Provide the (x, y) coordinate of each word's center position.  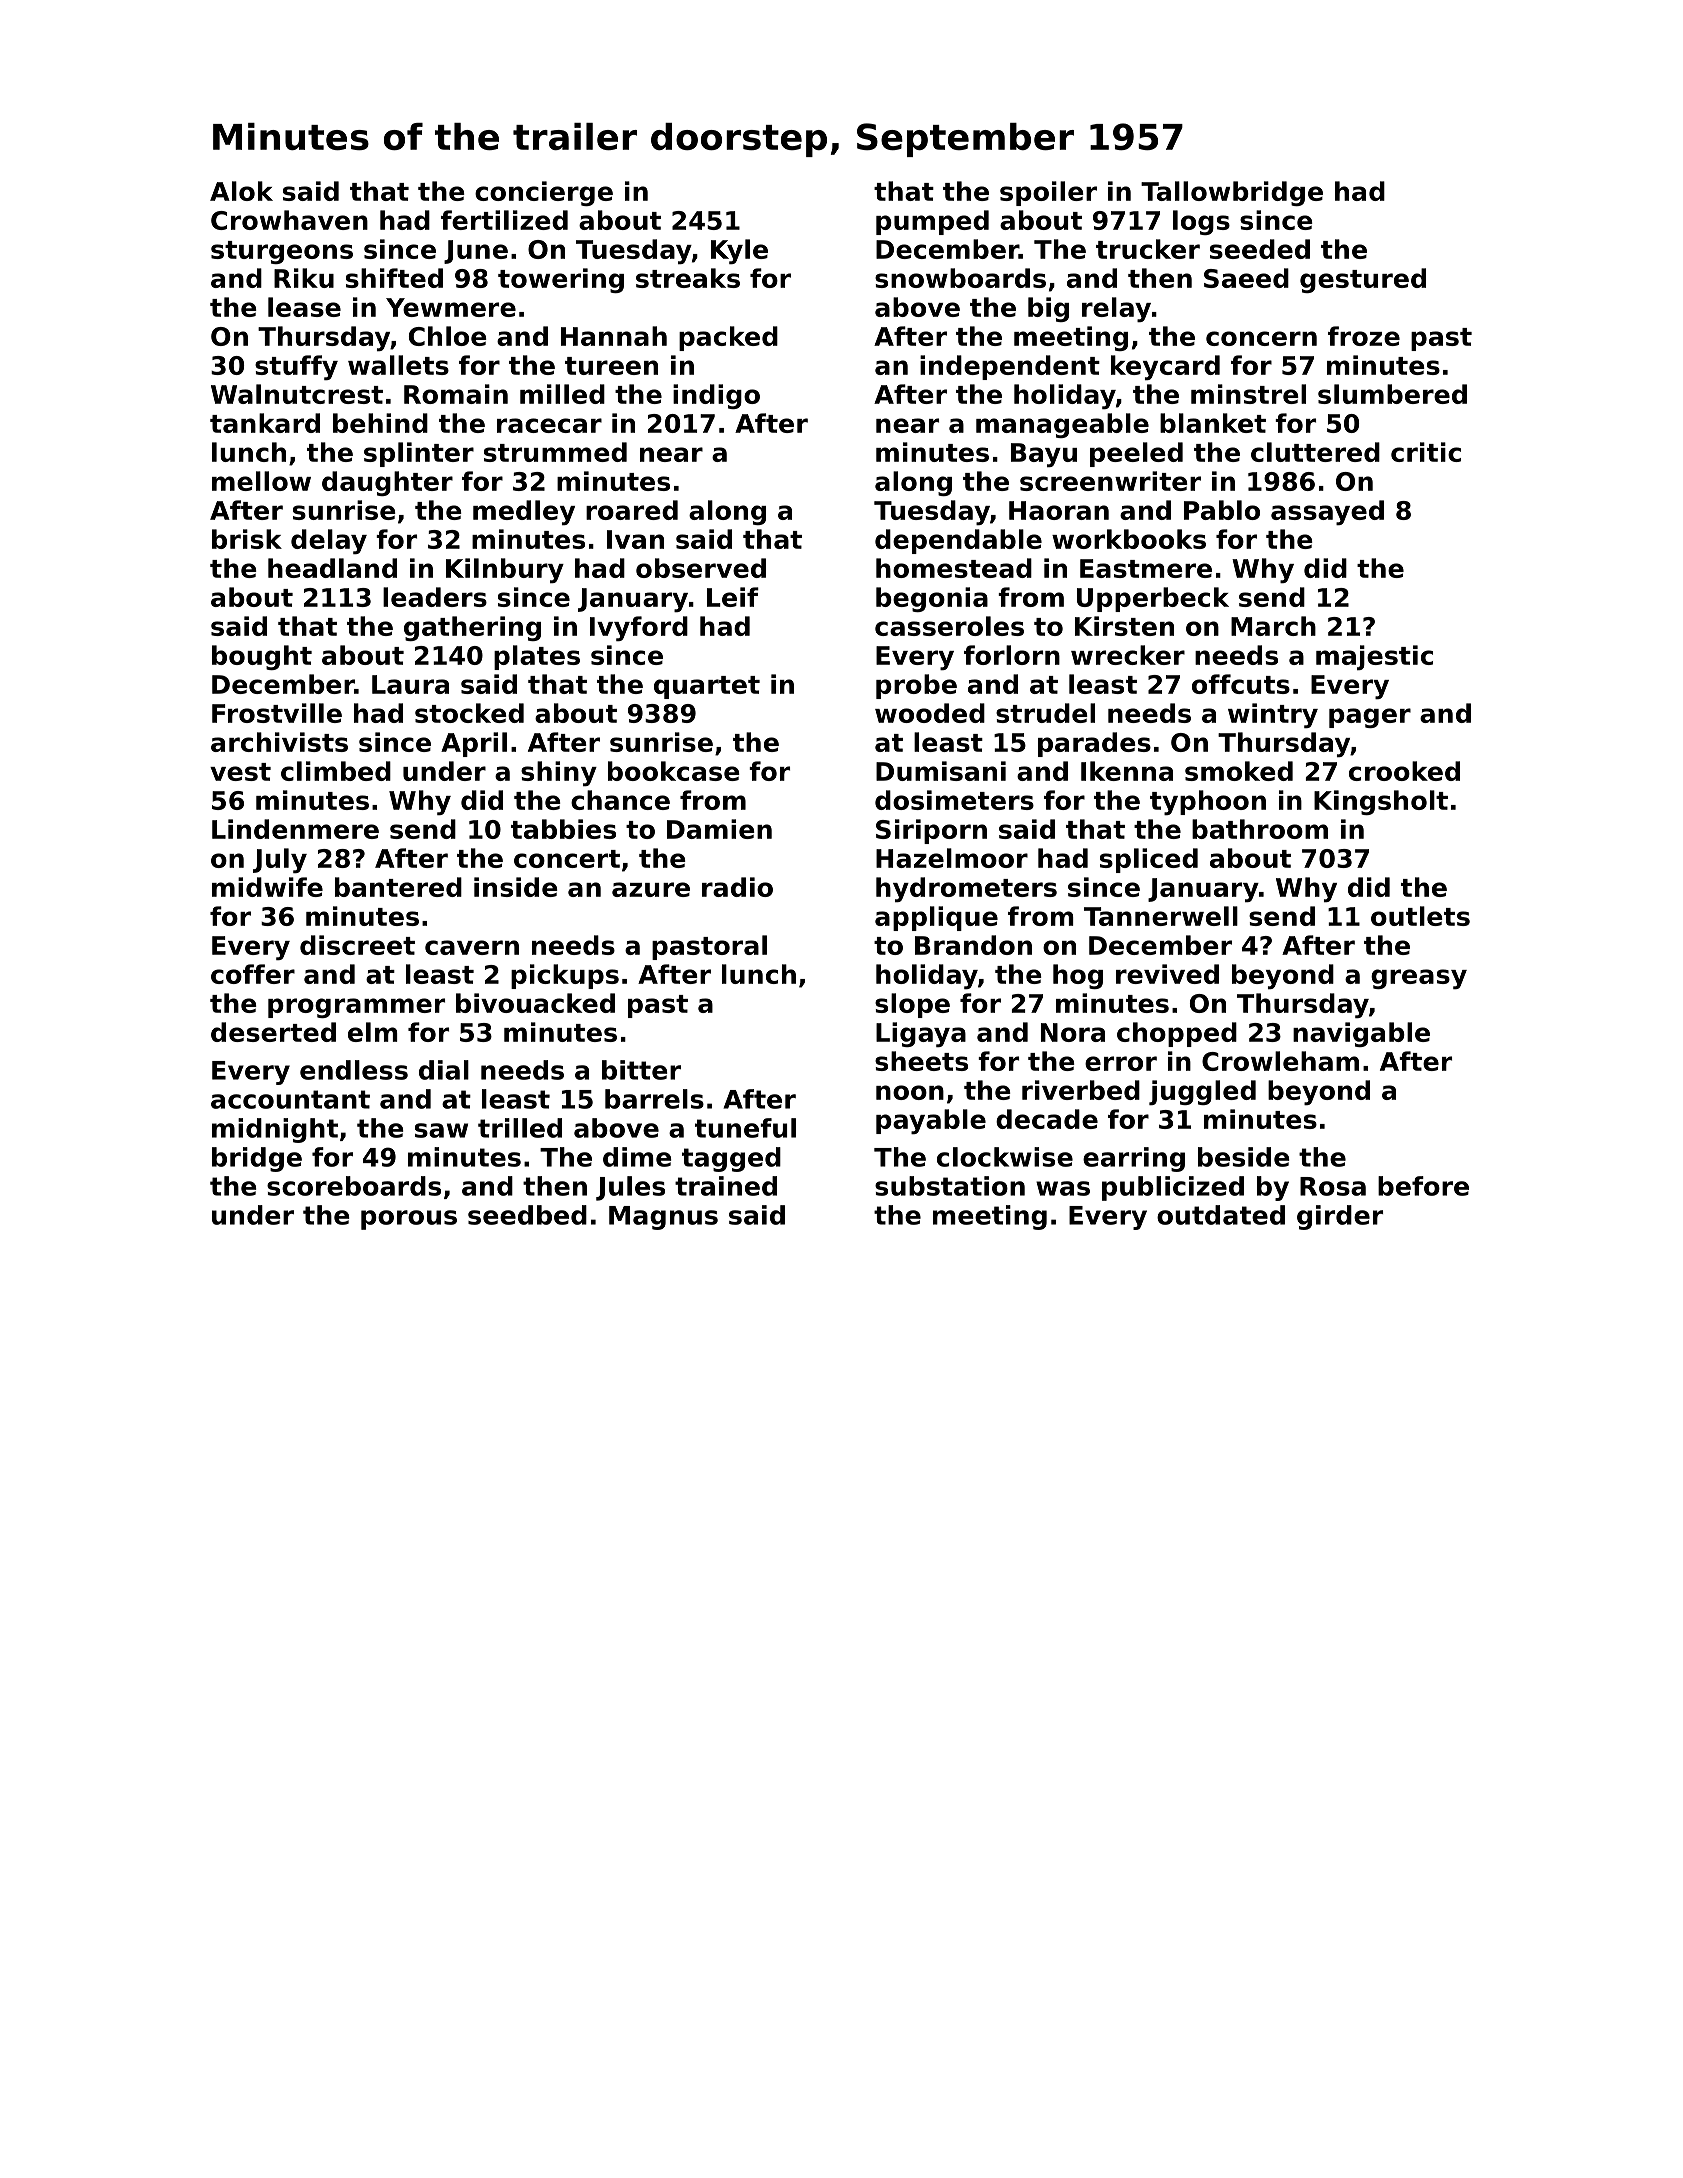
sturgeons (282, 252)
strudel (1045, 713)
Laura (410, 684)
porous (409, 1220)
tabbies (563, 829)
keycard (1165, 367)
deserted (273, 1032)
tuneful (745, 1128)
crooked (1404, 771)
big (1048, 309)
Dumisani (941, 771)
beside (1244, 1157)
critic (1426, 452)
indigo (716, 396)
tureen (611, 366)
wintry (1273, 715)
